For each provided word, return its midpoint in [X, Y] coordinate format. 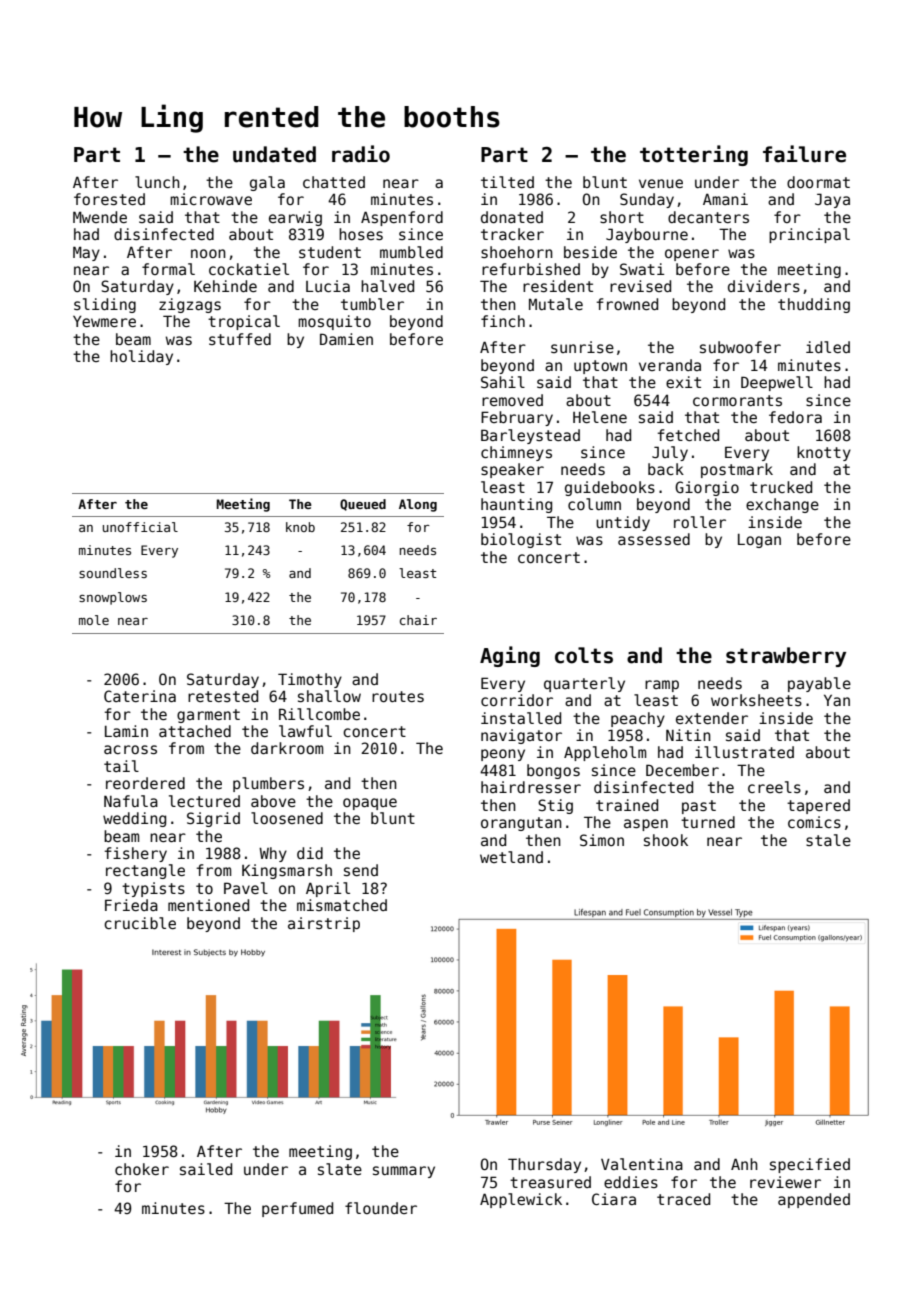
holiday [141, 357]
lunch [157, 182]
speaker [512, 470]
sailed [206, 1169]
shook [666, 840]
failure [804, 154]
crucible [140, 923]
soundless [113, 573]
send [361, 870]
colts [584, 655]
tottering [694, 155]
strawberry [786, 657]
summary [404, 1172]
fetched [688, 435]
